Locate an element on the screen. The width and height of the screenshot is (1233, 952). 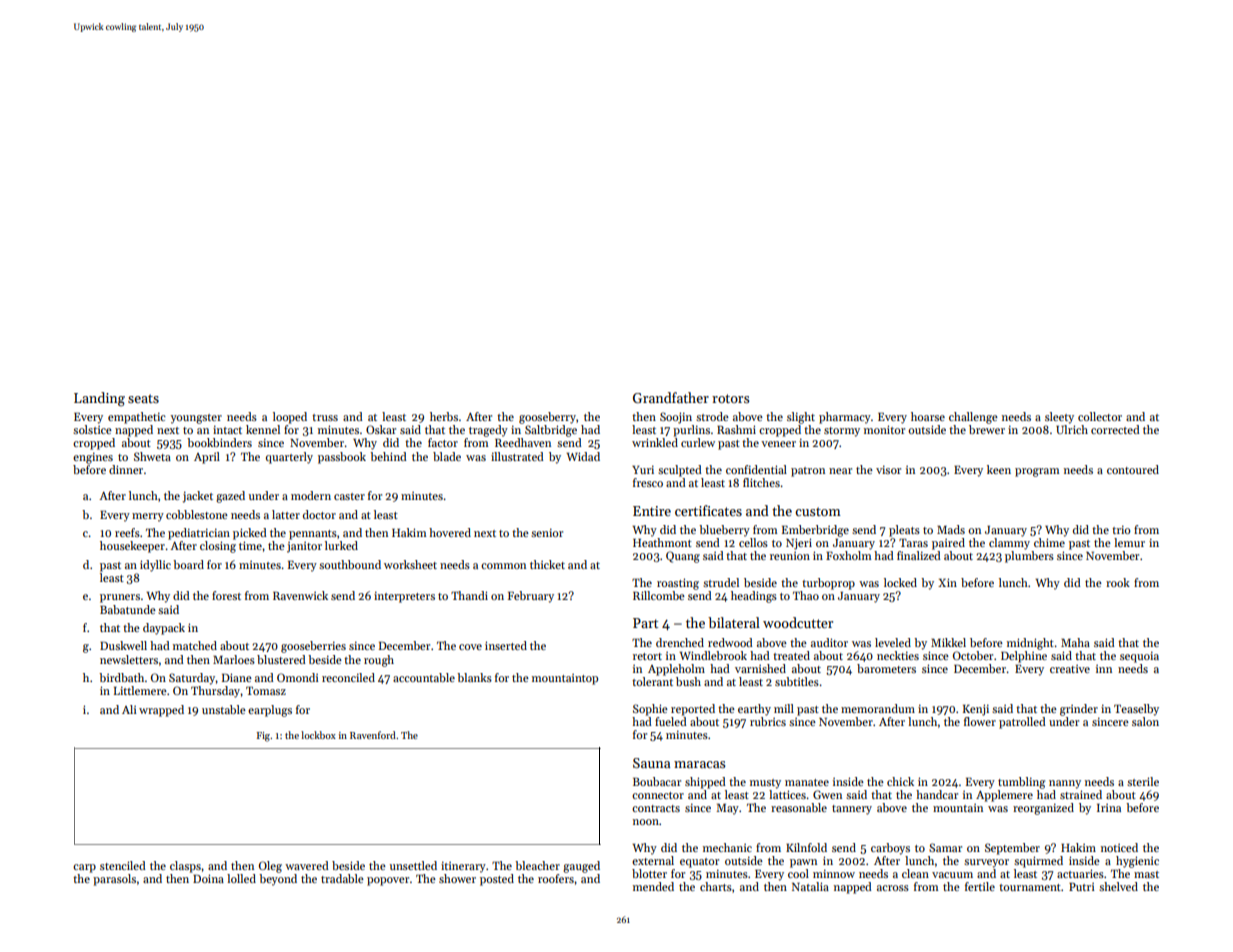
collector is located at coordinates (1100, 416).
